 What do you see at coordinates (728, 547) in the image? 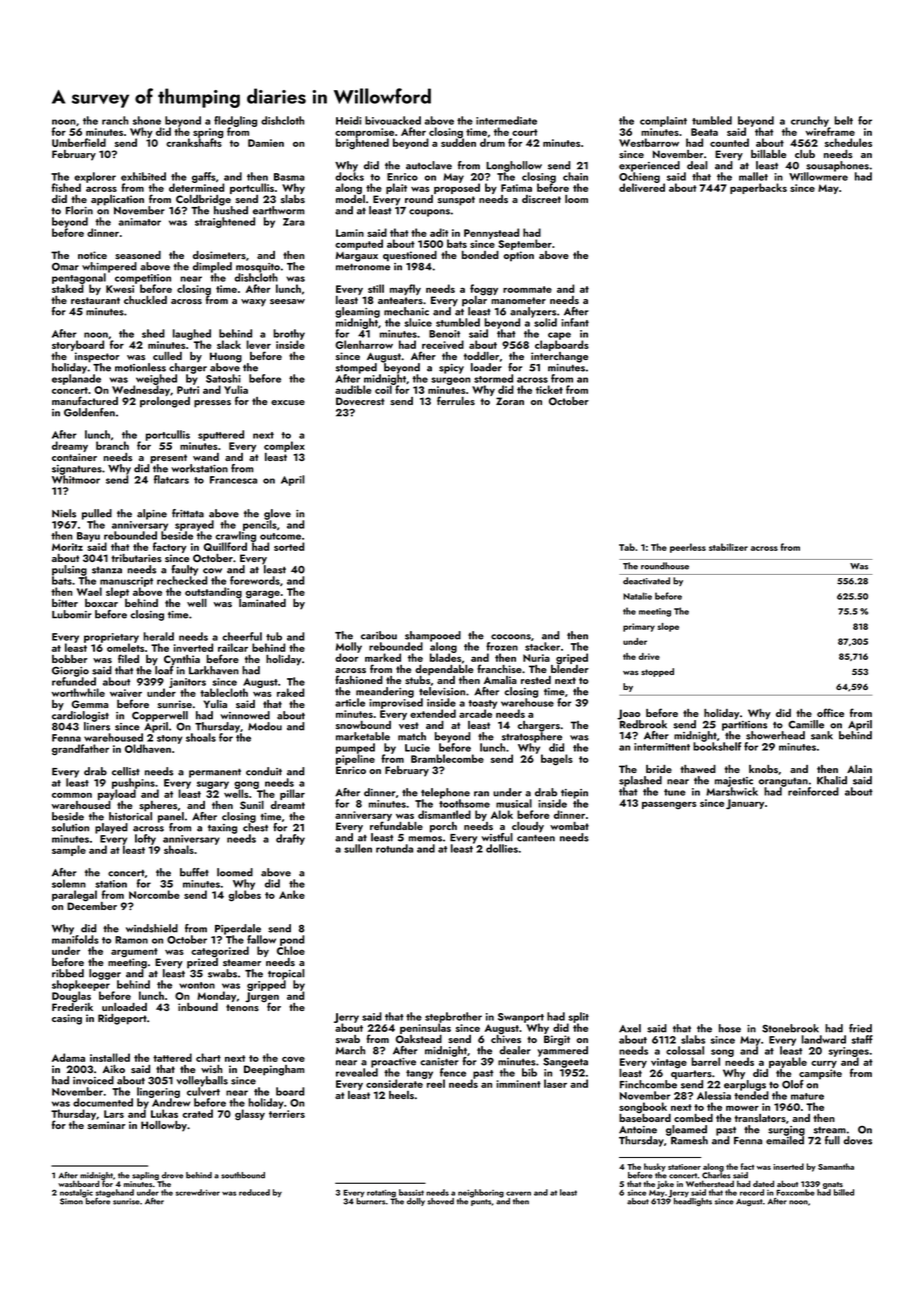
I see `stabilizer` at bounding box center [728, 547].
